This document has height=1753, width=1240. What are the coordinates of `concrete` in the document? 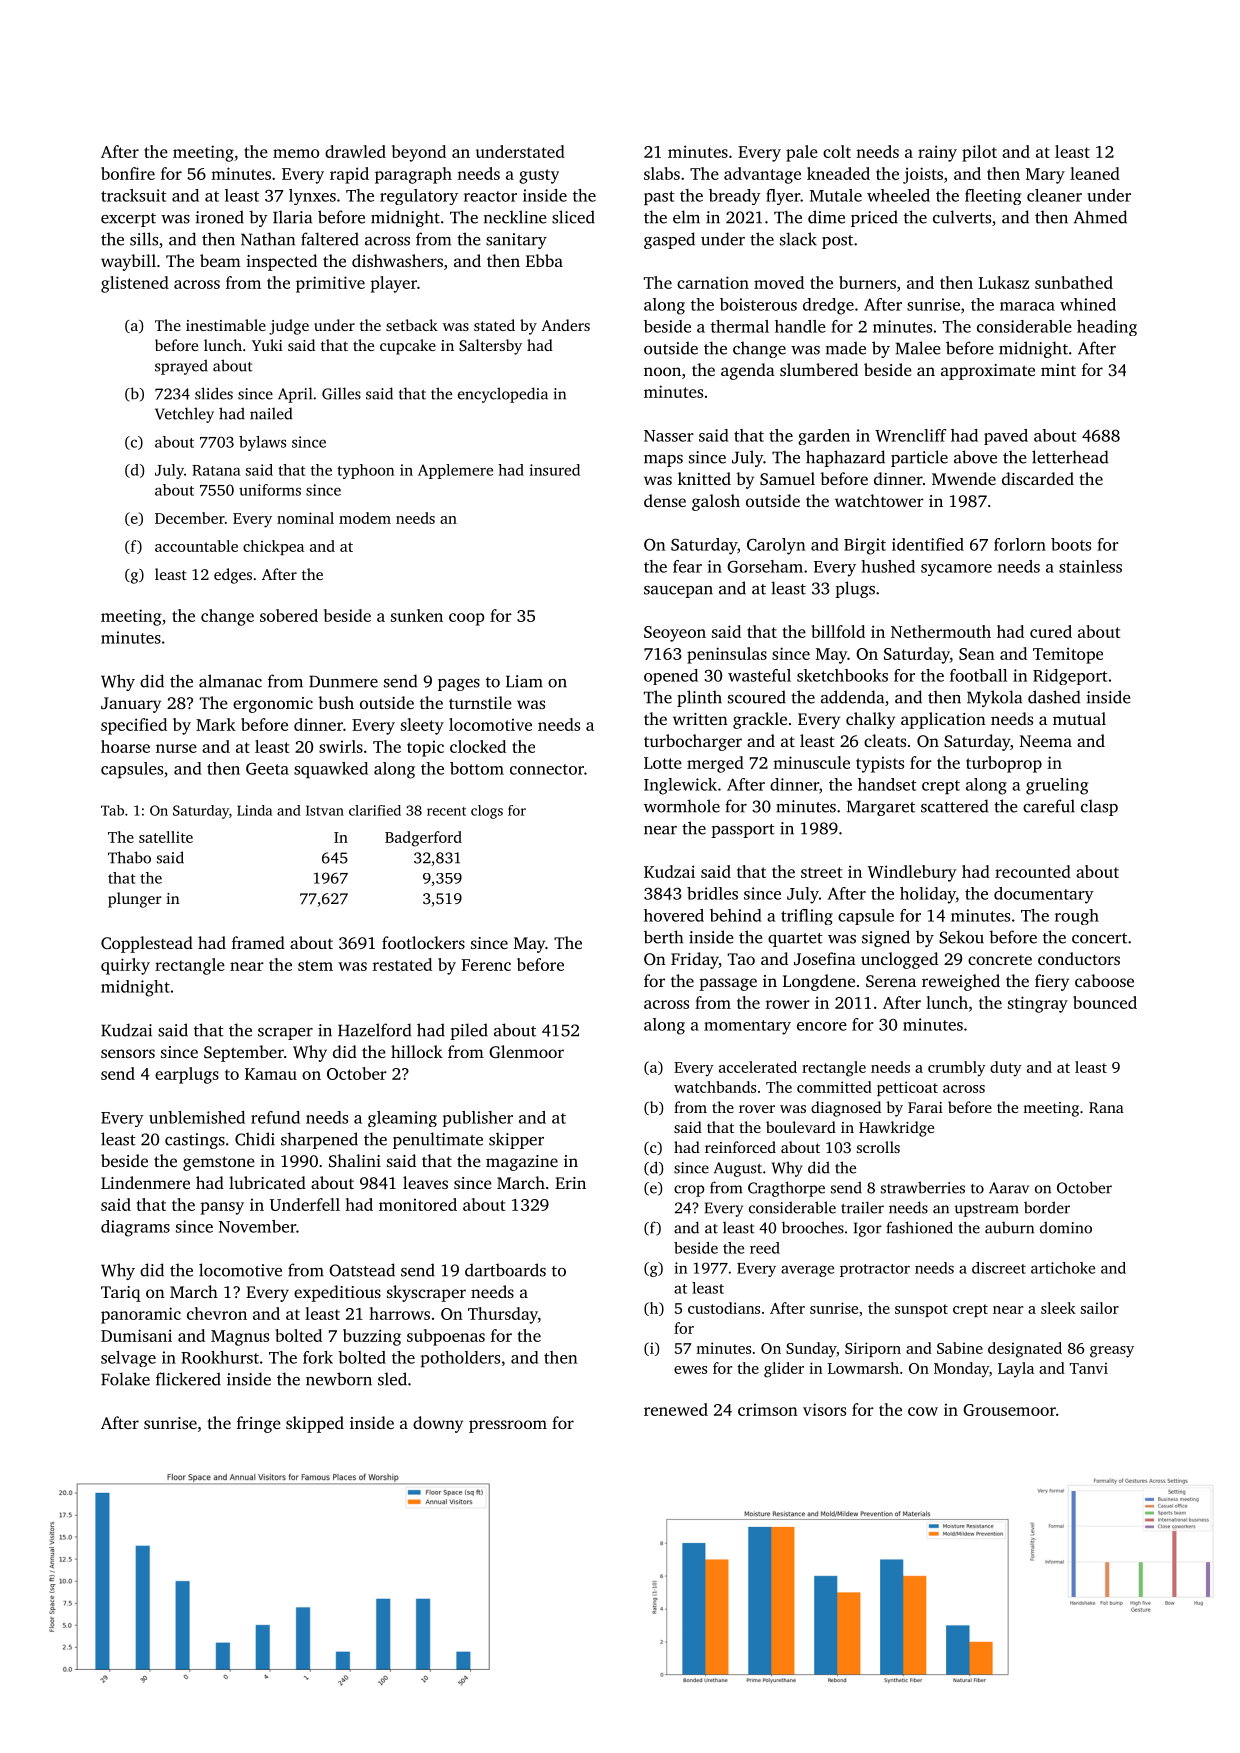 It's located at (1000, 960).
